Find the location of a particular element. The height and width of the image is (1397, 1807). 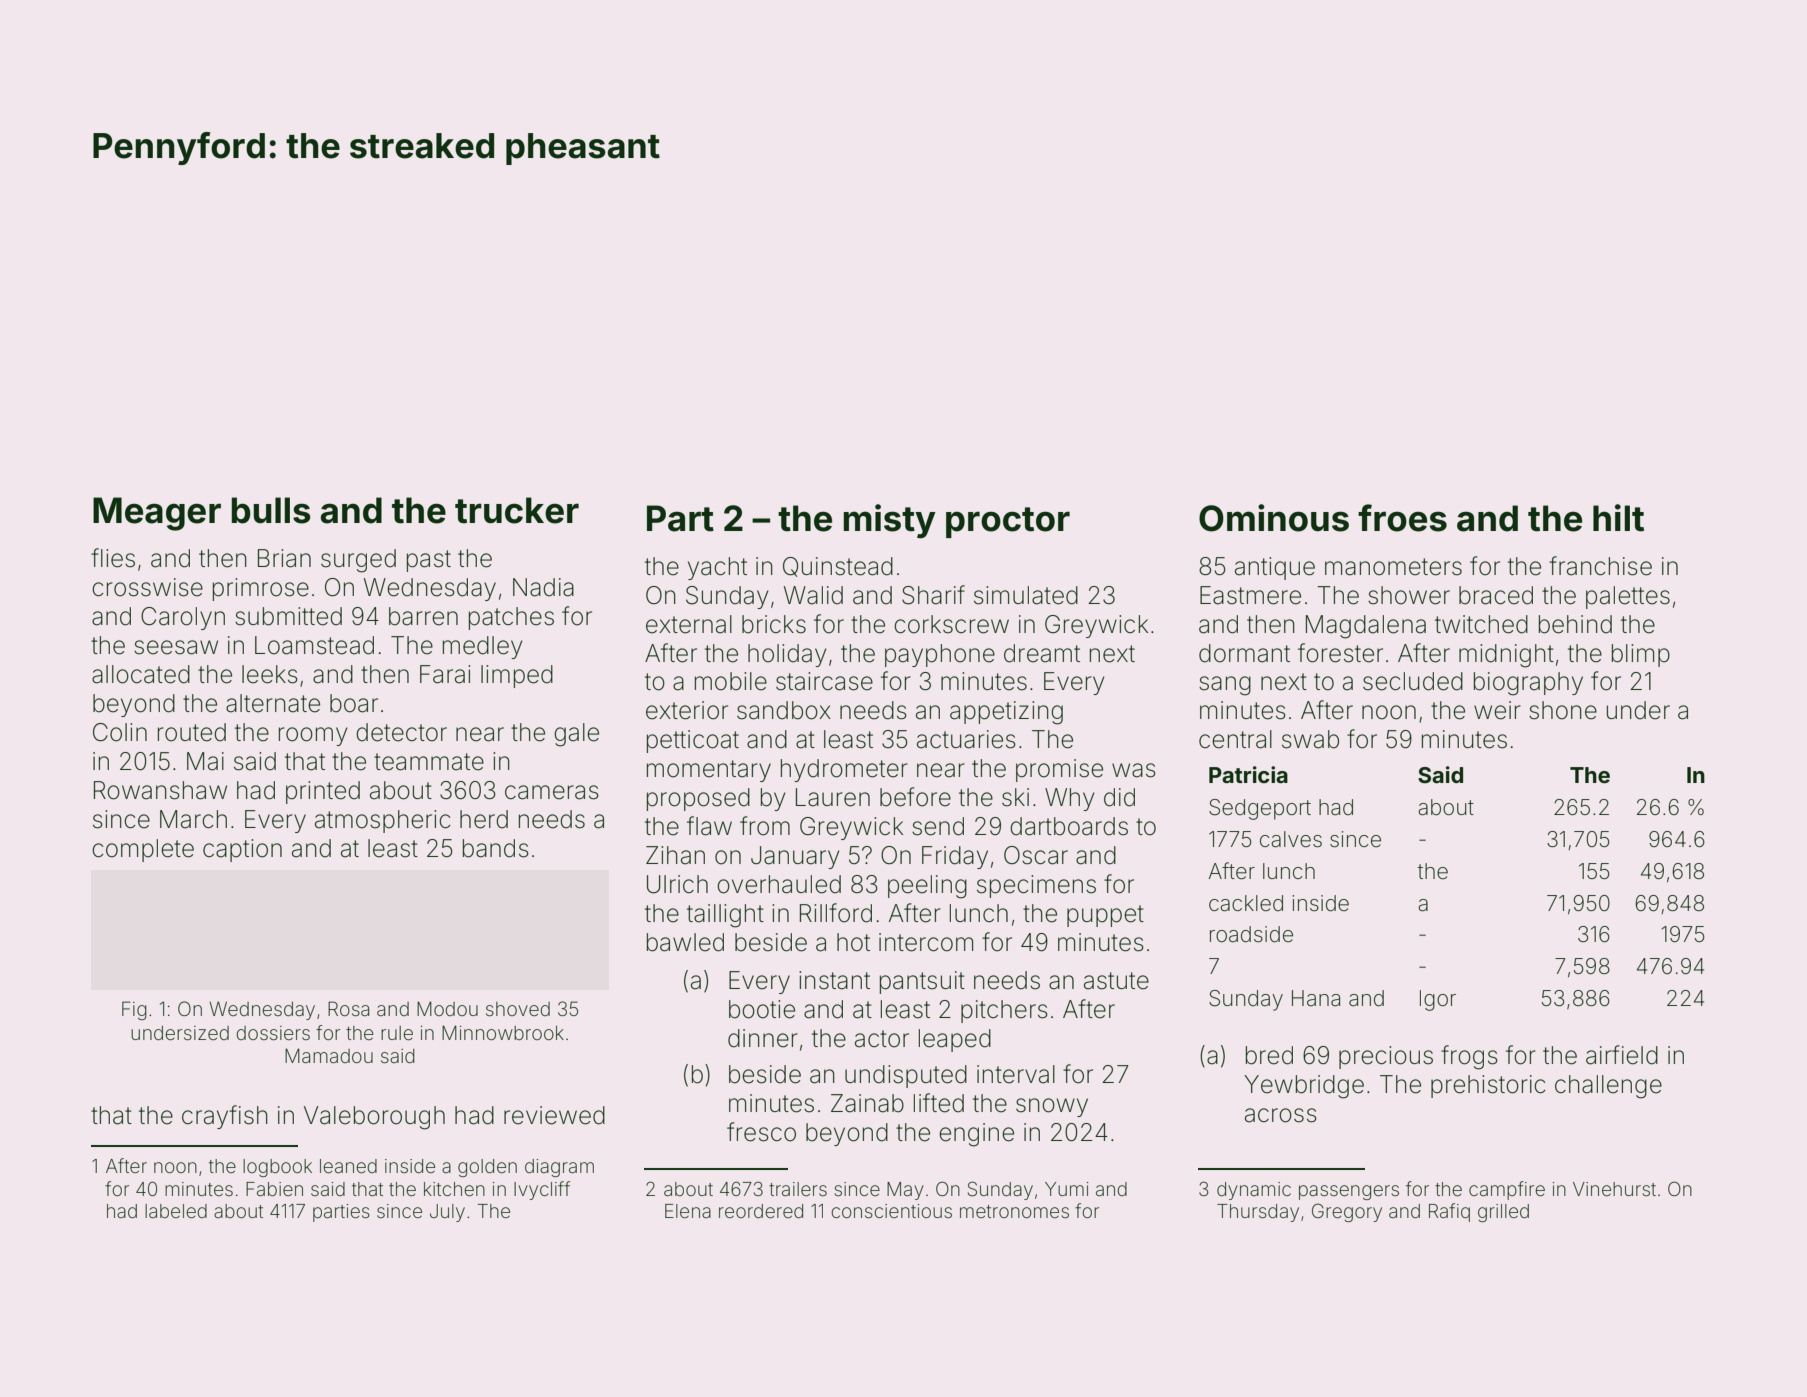

grilled is located at coordinates (1503, 1213).
